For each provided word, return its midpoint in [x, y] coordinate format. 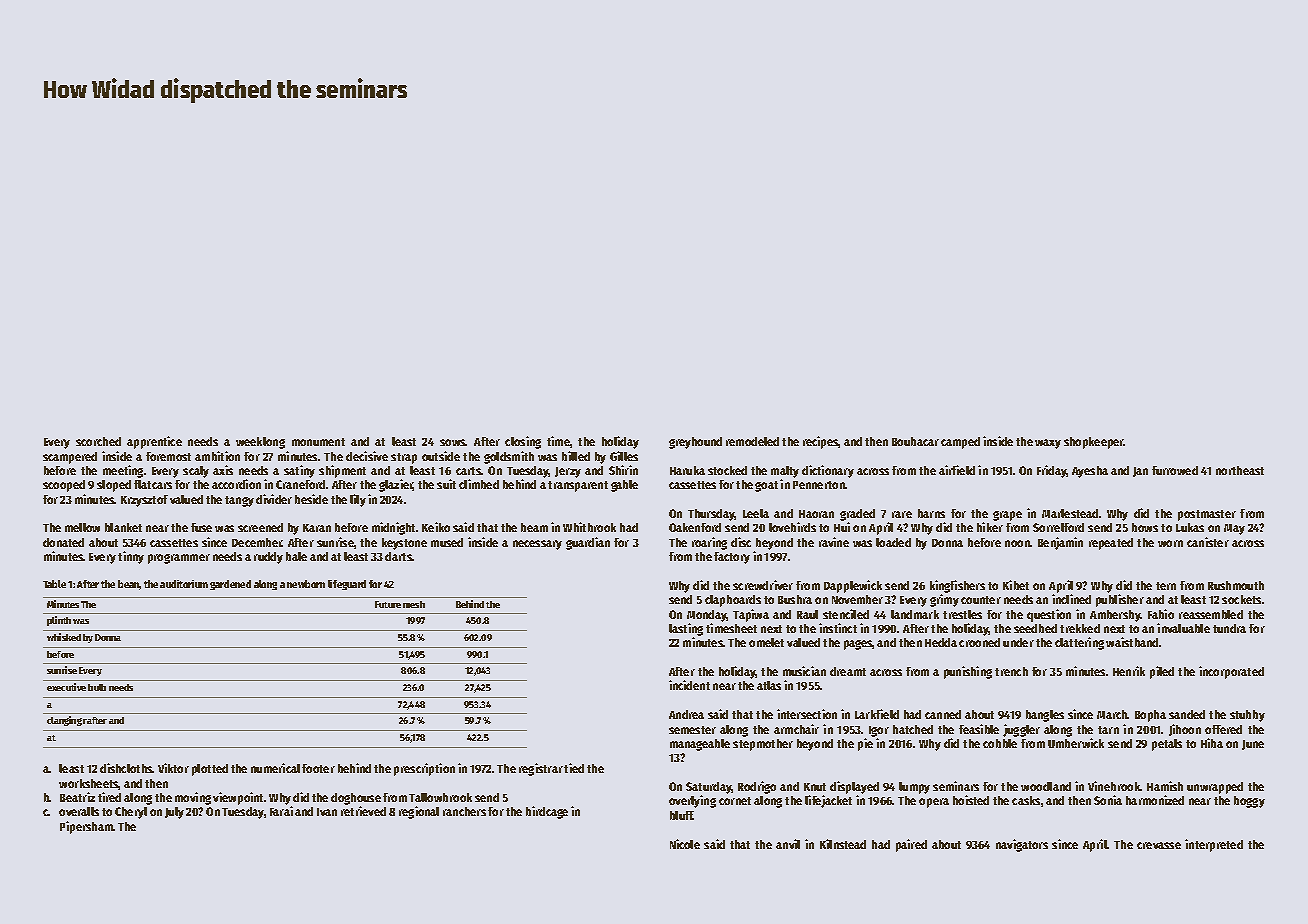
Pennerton [819, 485]
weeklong [260, 443]
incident [689, 685]
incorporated [1231, 672]
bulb [97, 687]
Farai [281, 811]
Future [388, 604]
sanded [1187, 714]
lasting [686, 629]
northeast [1240, 470]
